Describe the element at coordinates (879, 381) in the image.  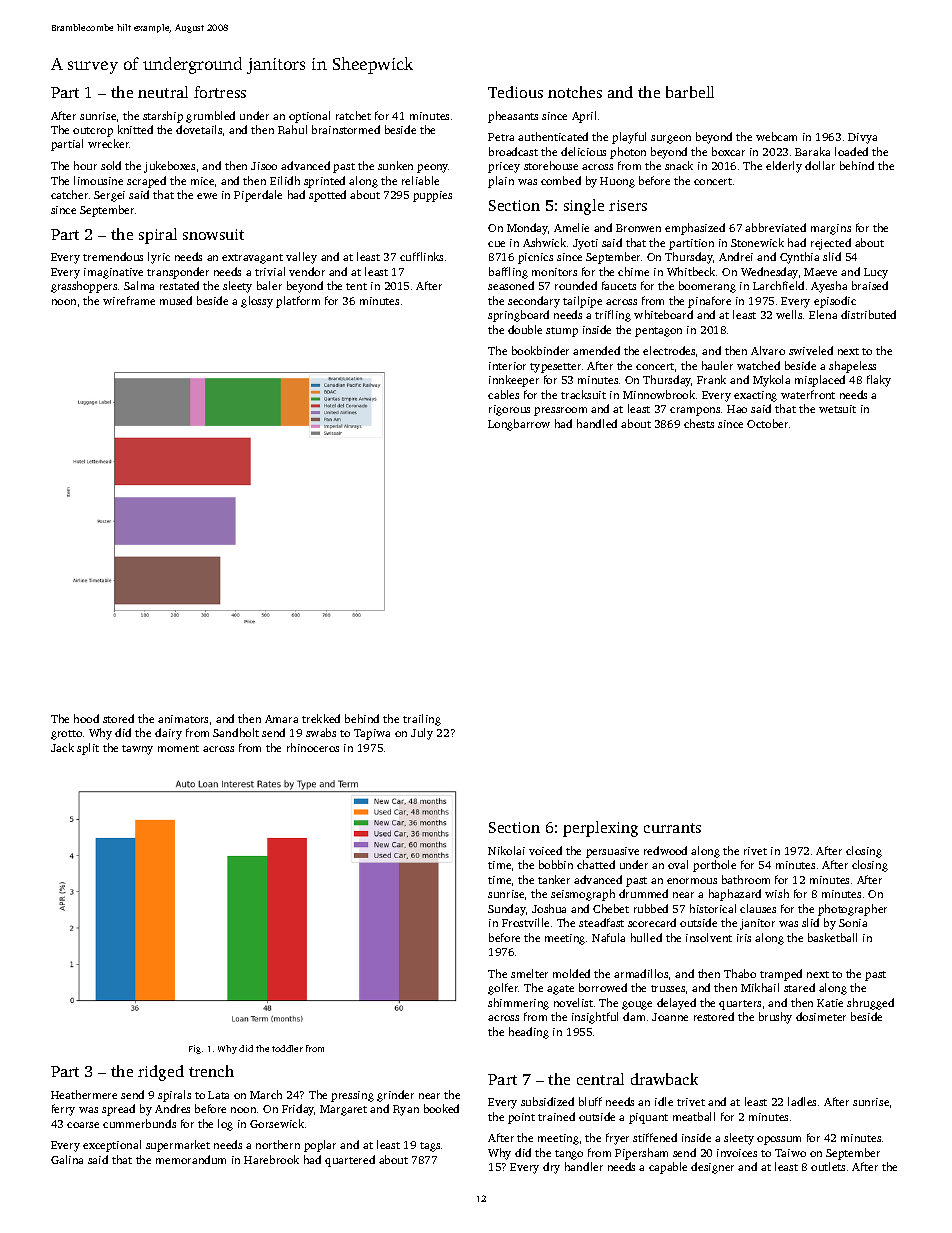
I see `flaky` at that location.
